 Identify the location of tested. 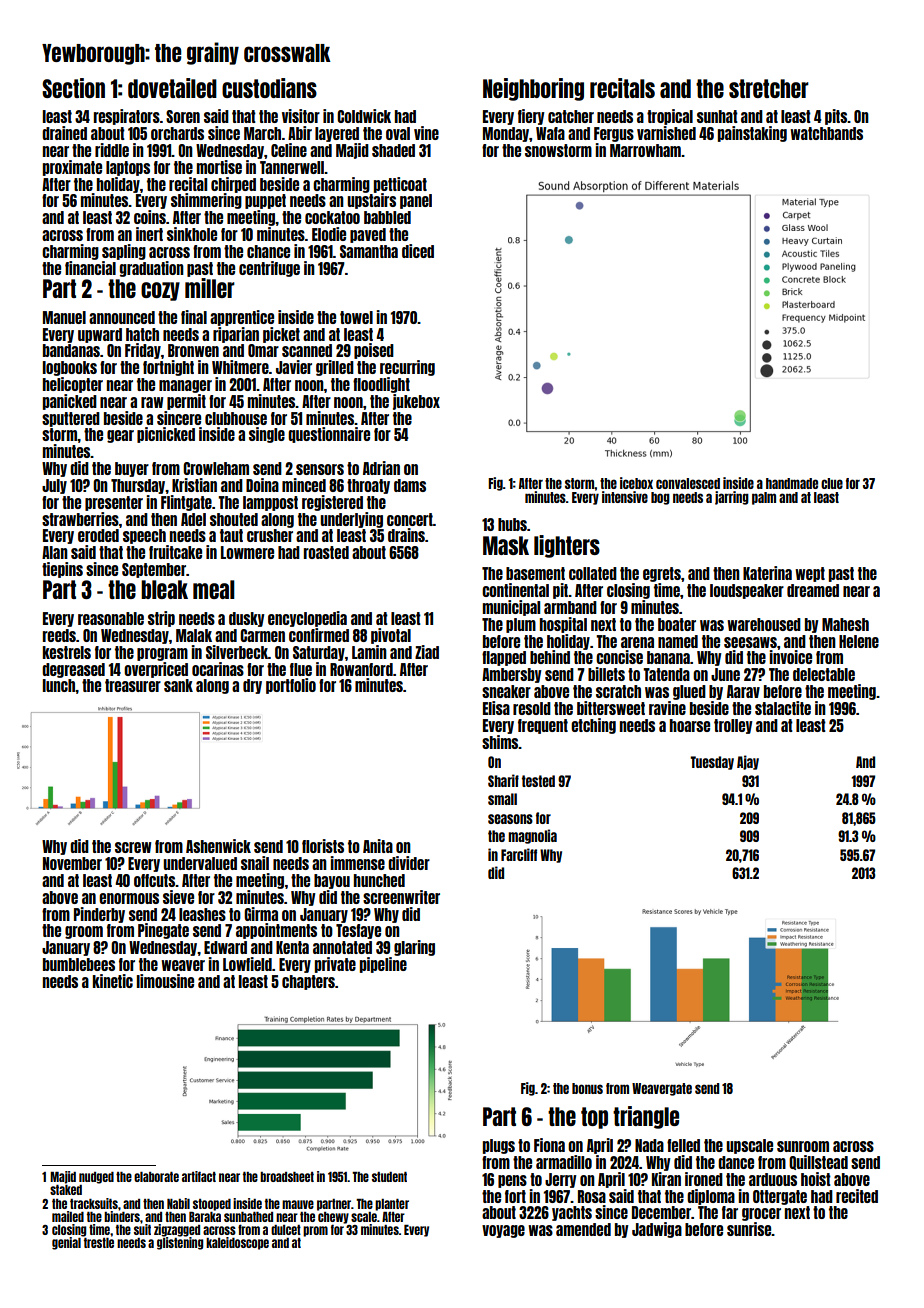
(538, 781).
